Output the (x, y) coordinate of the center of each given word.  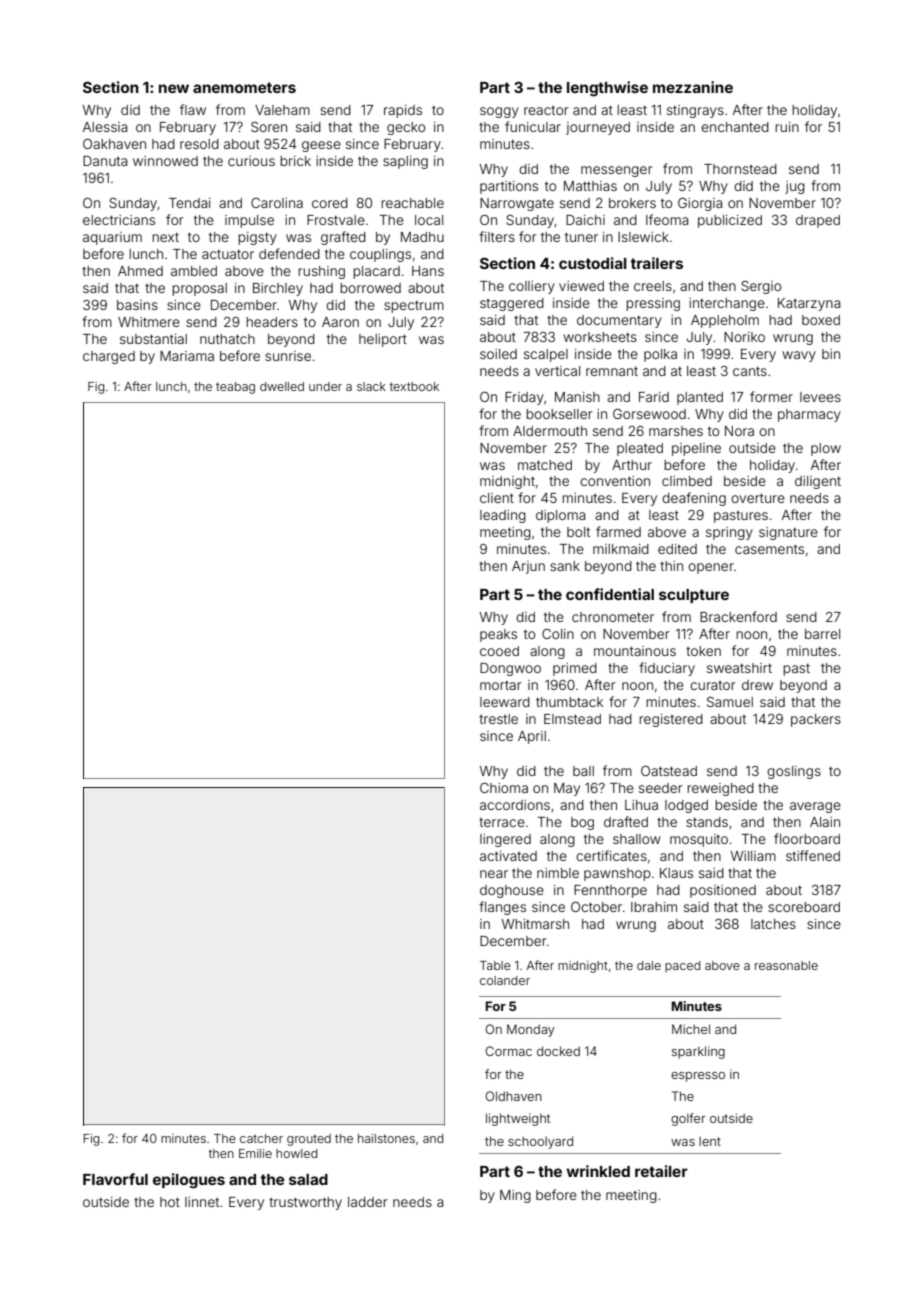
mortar (501, 685)
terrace (502, 822)
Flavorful (115, 1179)
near (494, 874)
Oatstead (669, 771)
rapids (403, 111)
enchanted (735, 127)
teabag (235, 388)
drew (757, 685)
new (174, 88)
